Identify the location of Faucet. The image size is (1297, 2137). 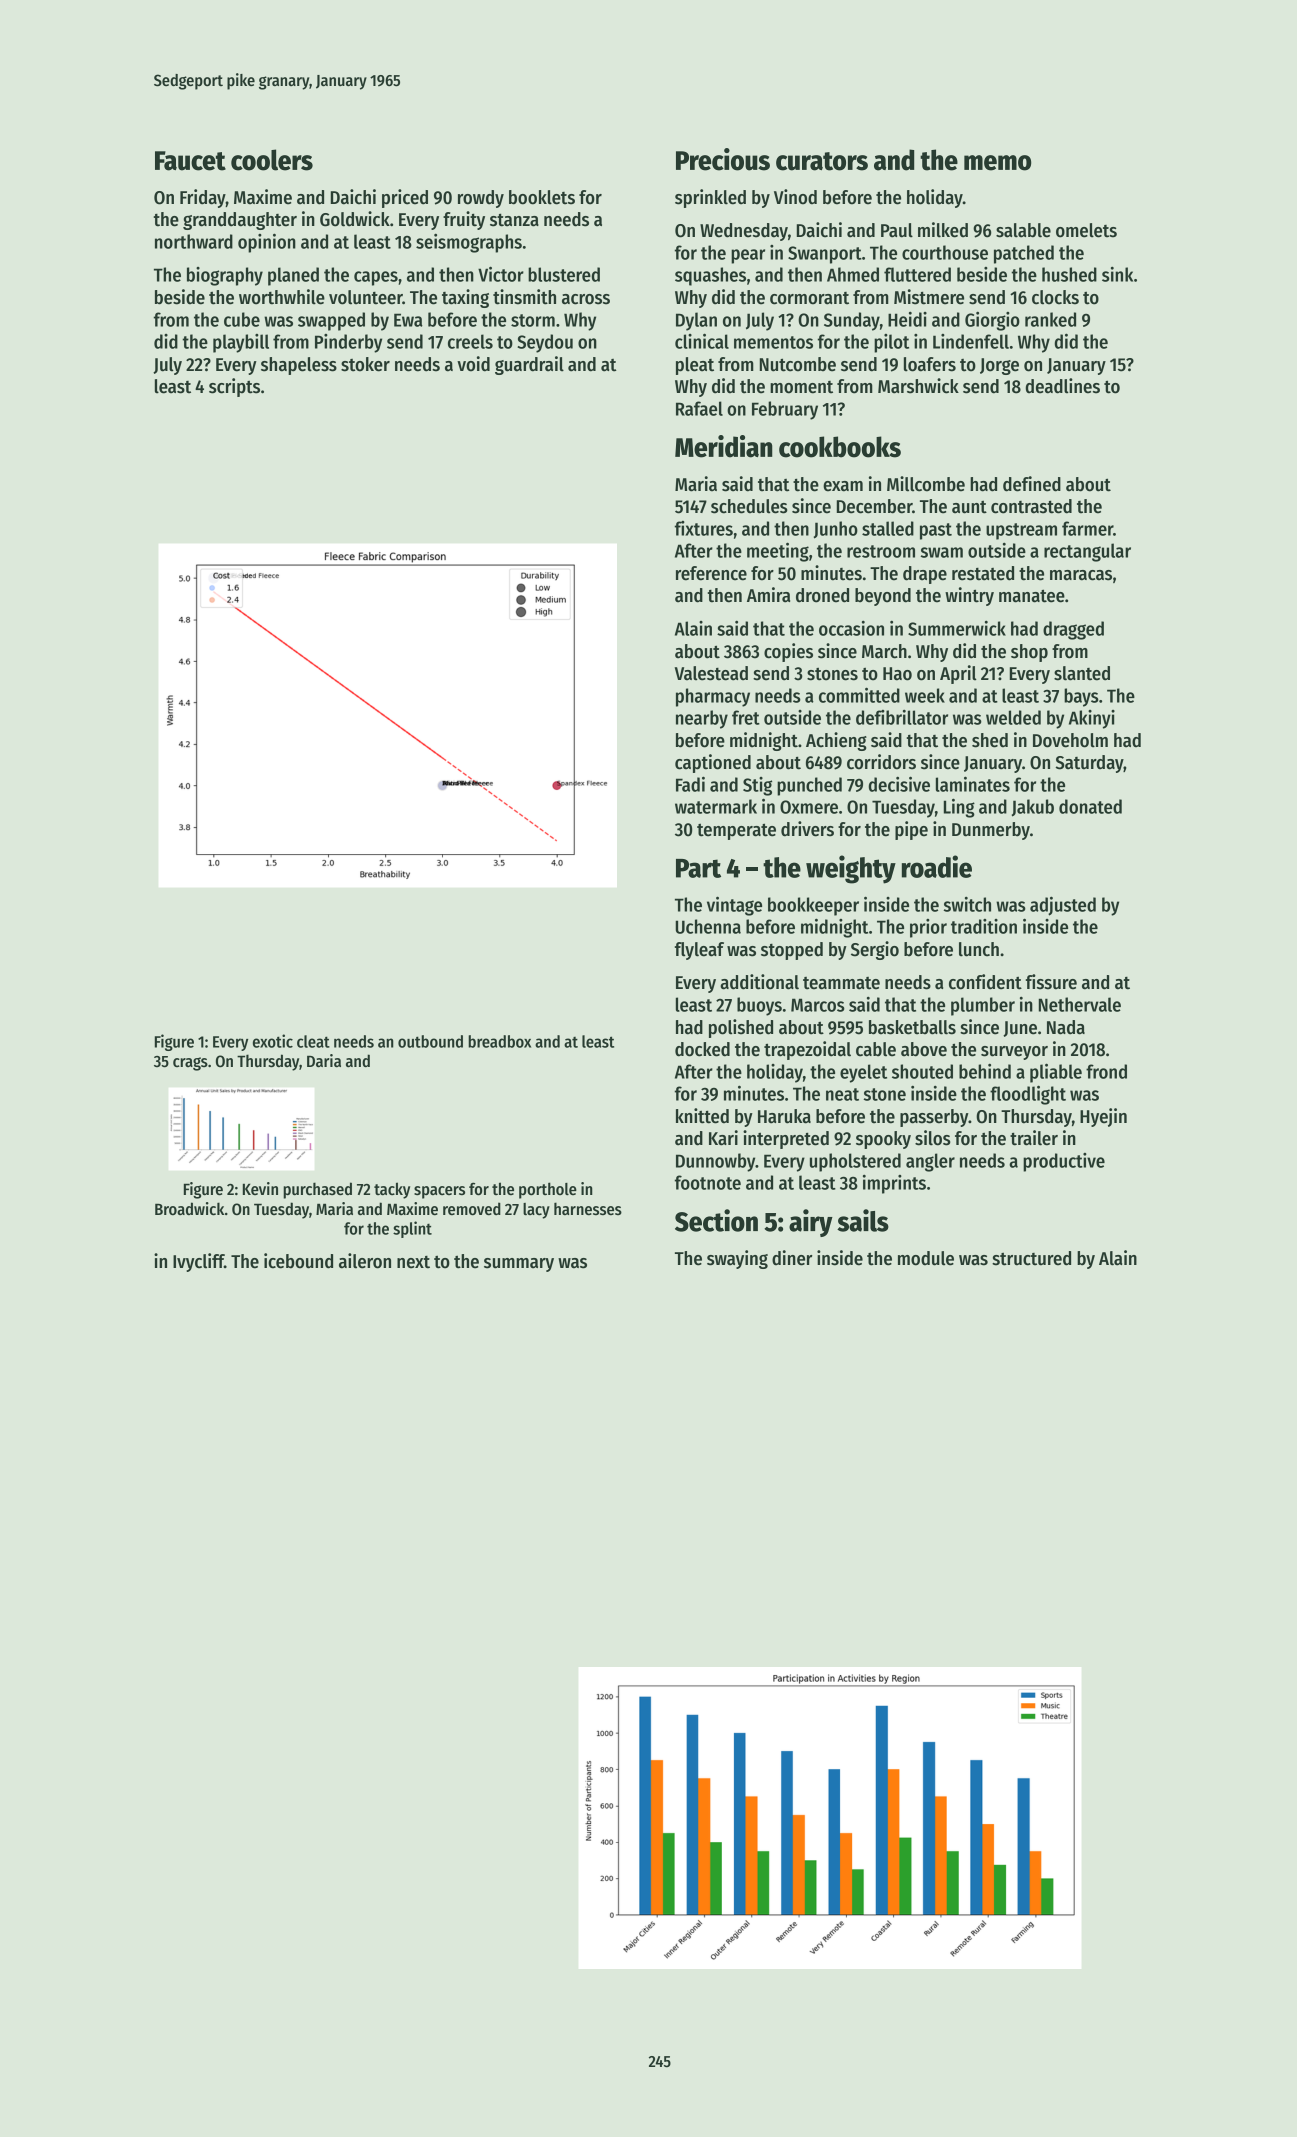
(190, 161).
